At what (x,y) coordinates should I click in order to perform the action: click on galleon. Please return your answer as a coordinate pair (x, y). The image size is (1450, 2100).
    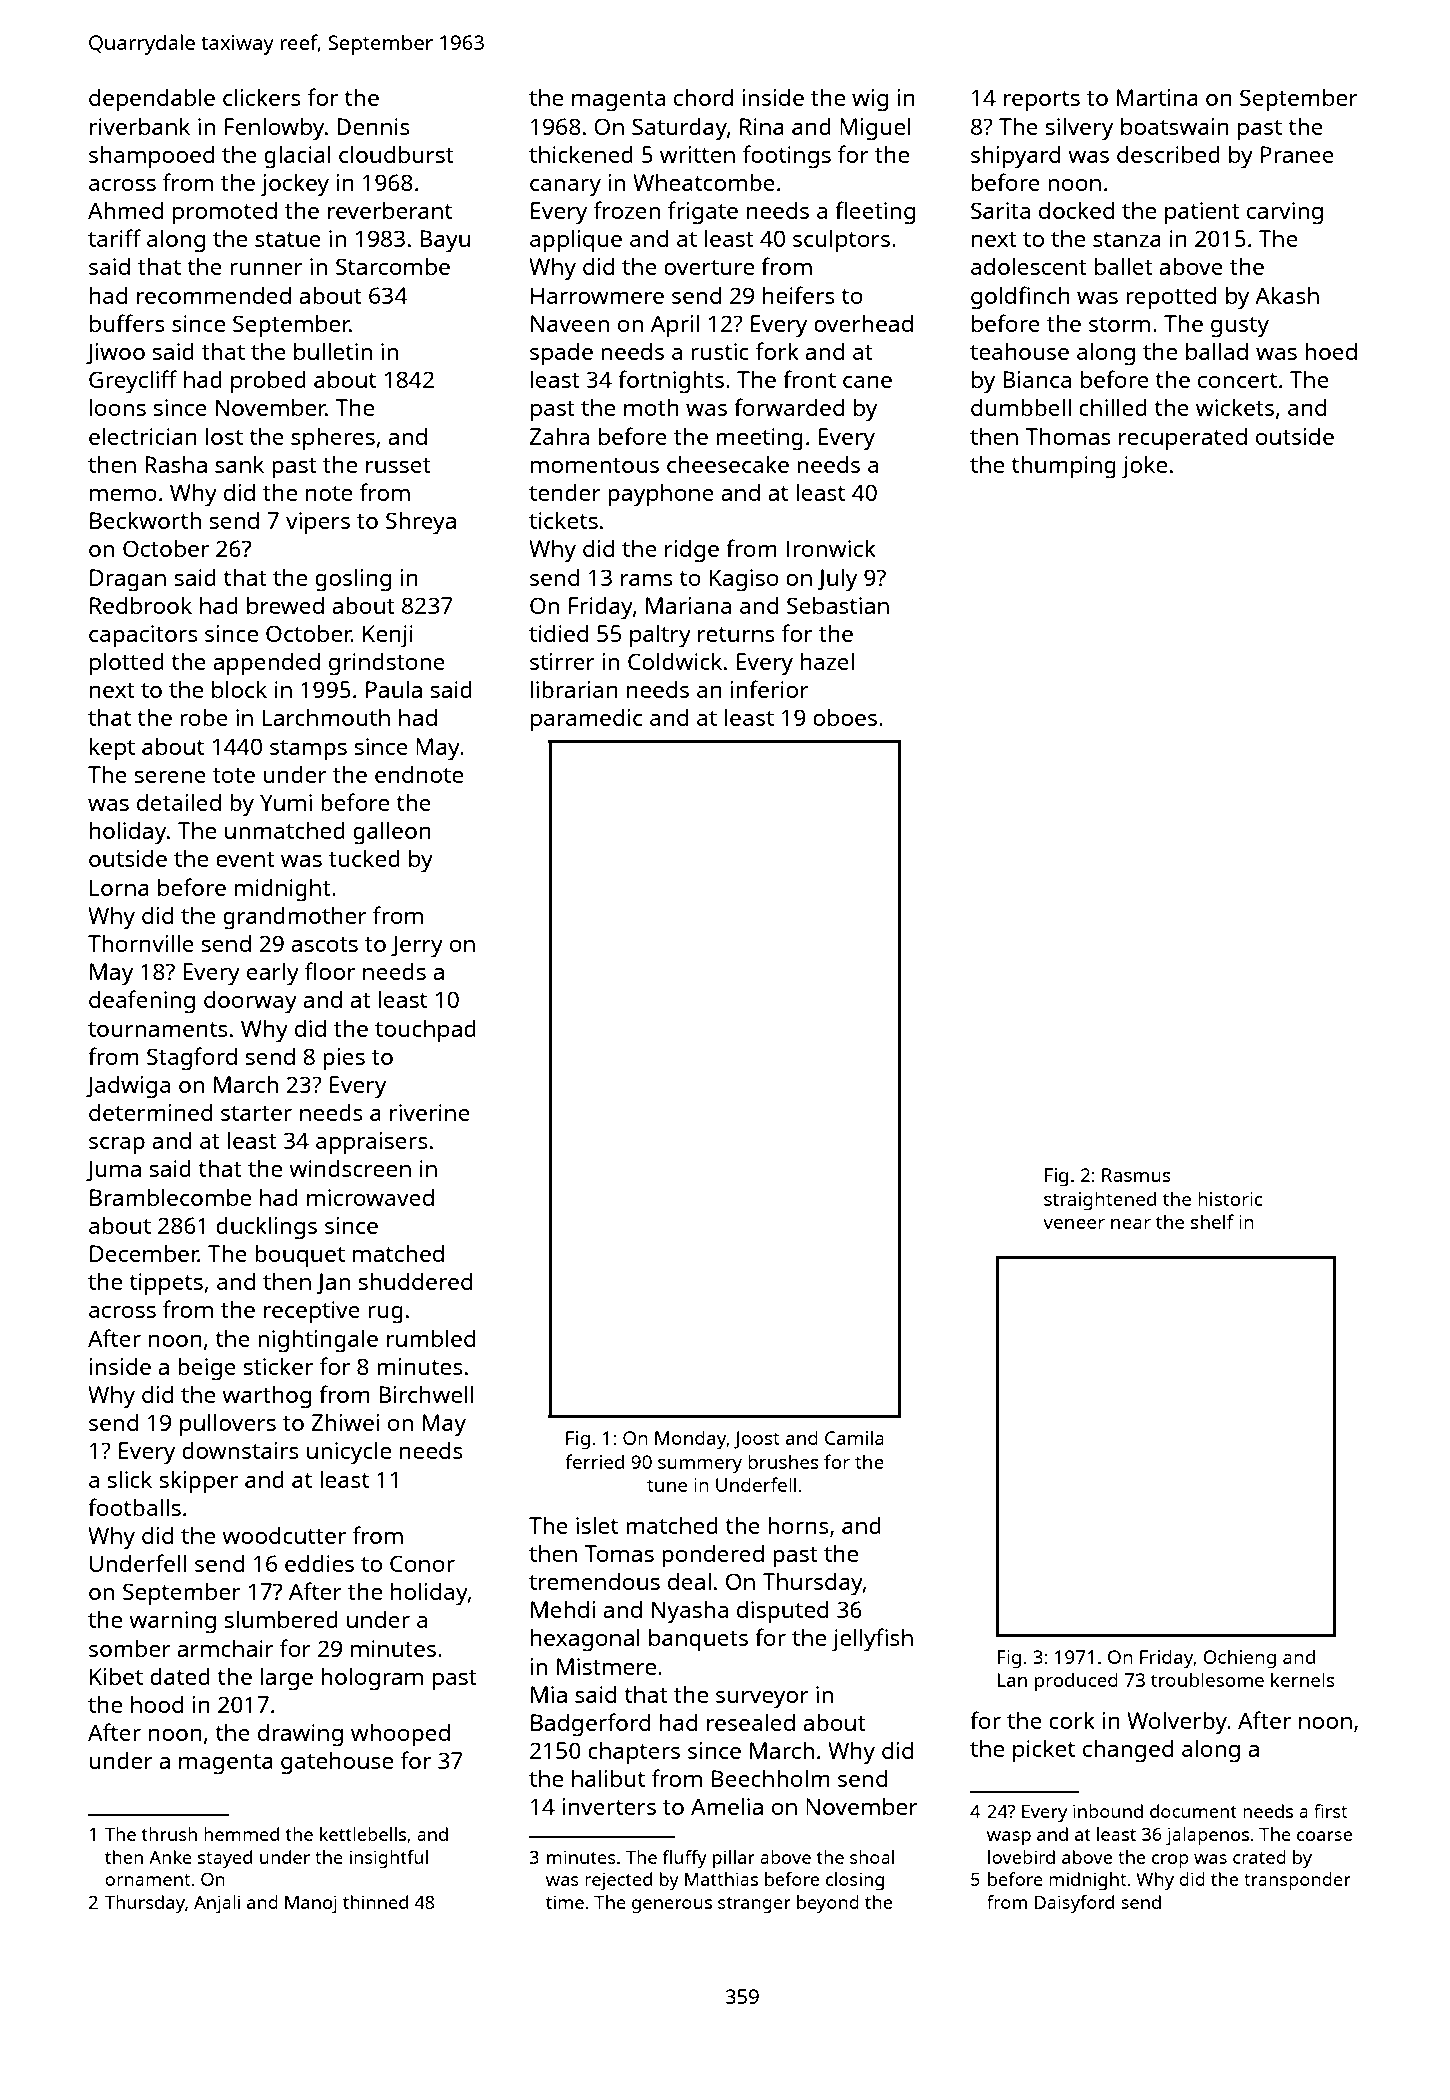
    Looking at the image, I should click on (392, 833).
